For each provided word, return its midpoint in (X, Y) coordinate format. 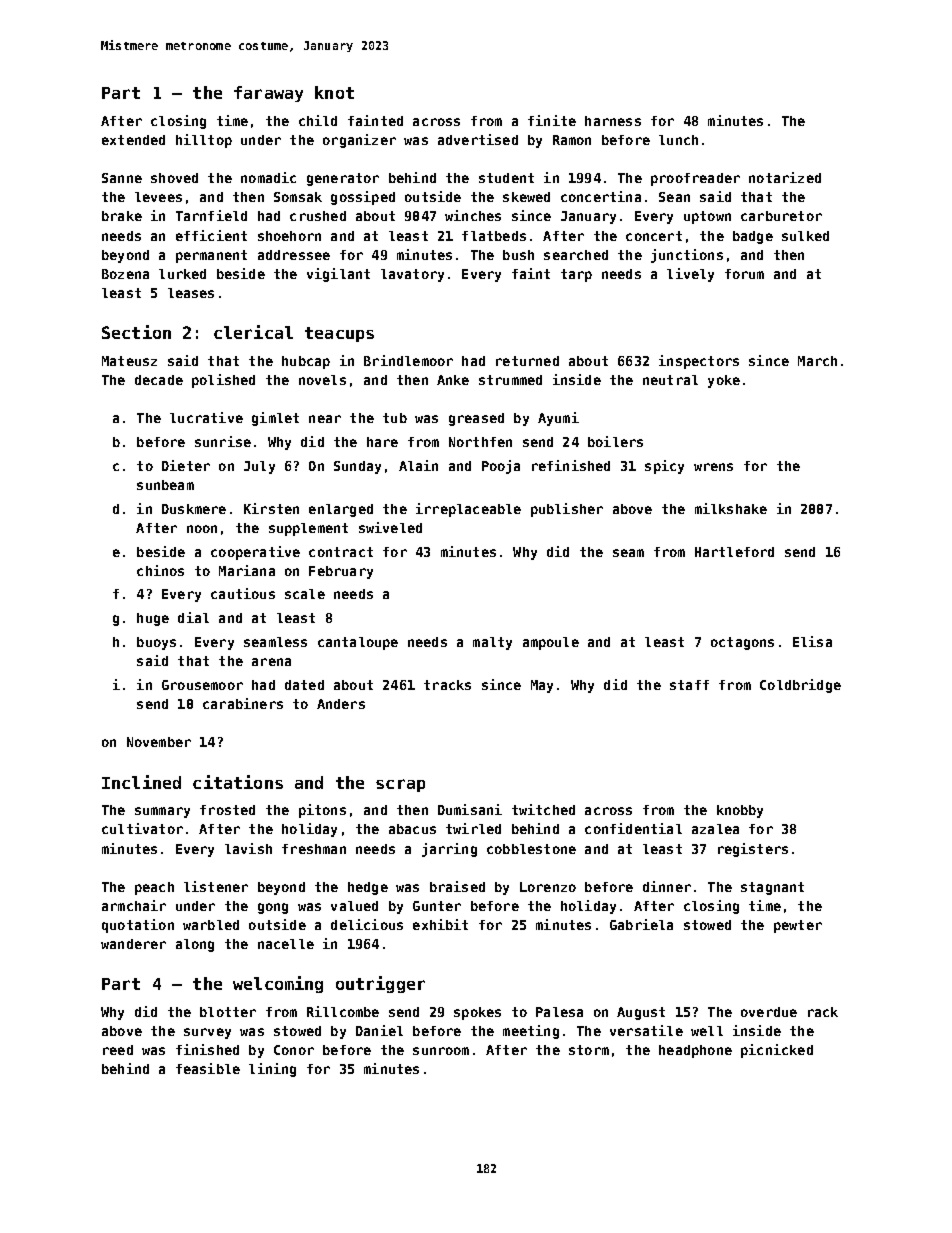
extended (133, 140)
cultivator (142, 828)
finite (552, 120)
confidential (633, 828)
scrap (400, 785)
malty (492, 643)
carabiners (243, 703)
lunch (678, 140)
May (542, 686)
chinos (160, 570)
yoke (724, 381)
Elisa (812, 641)
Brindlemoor (408, 360)
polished (223, 381)
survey (207, 1033)
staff (689, 685)
